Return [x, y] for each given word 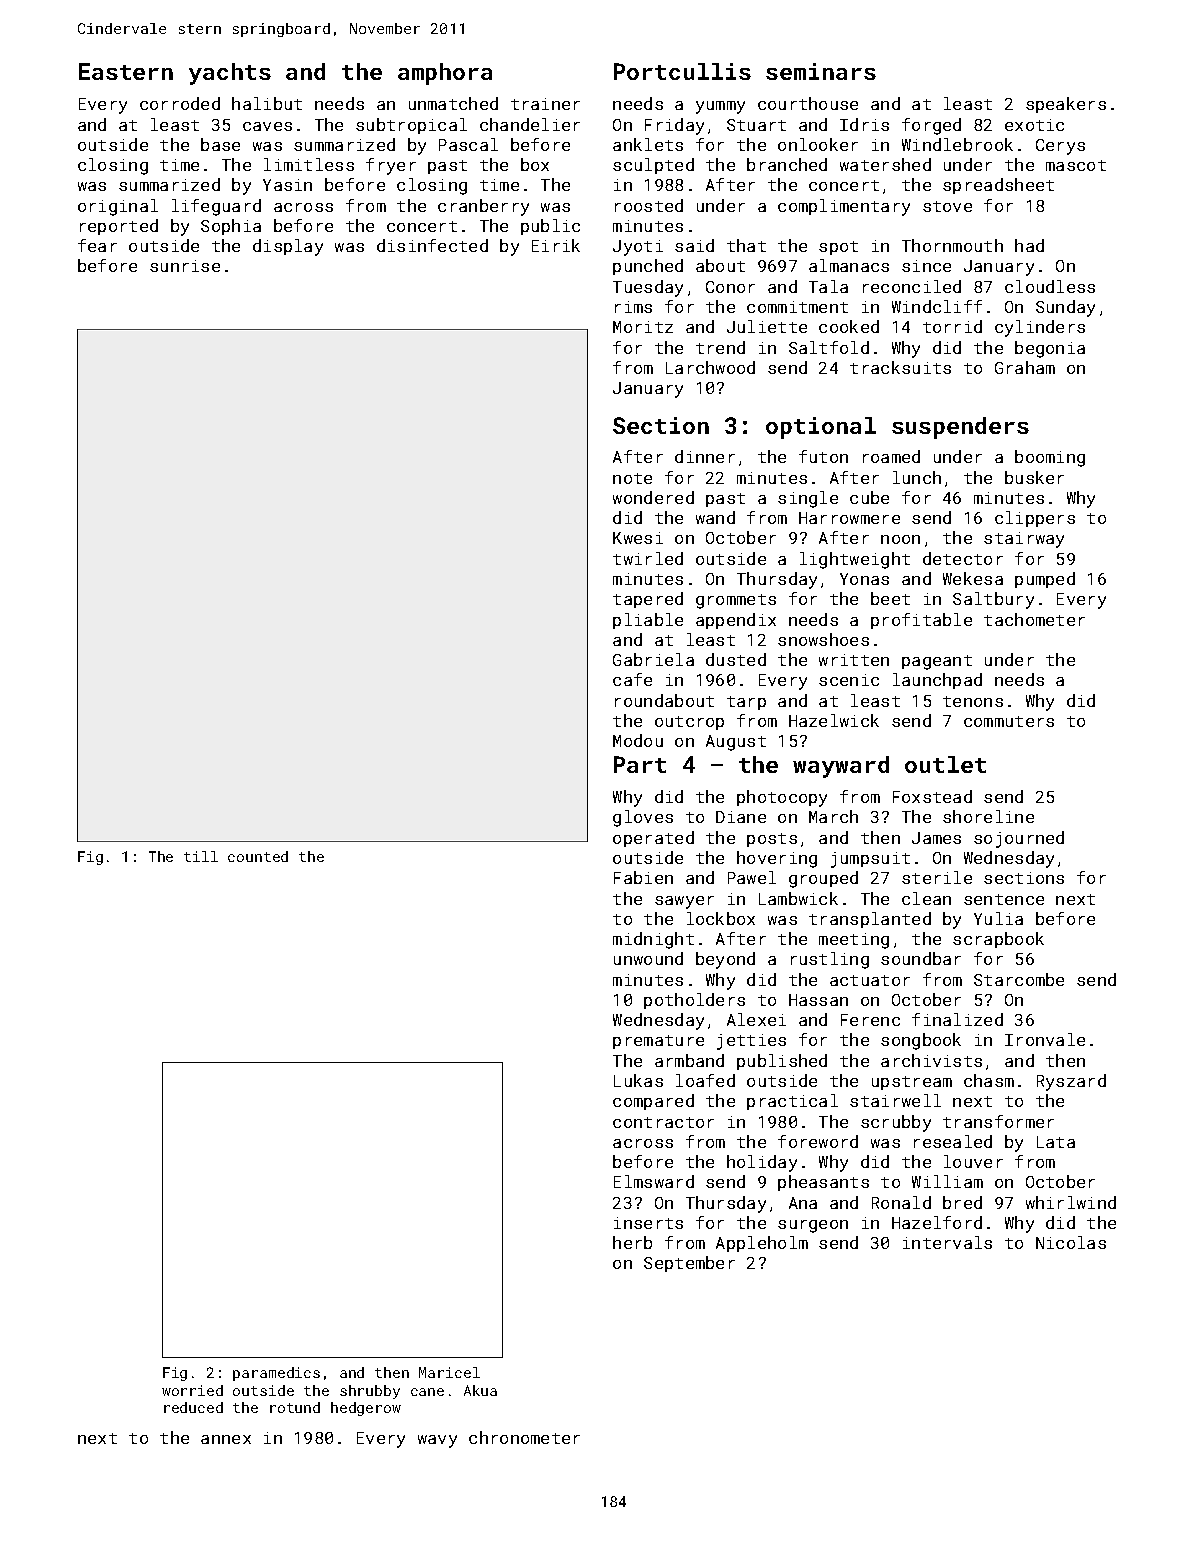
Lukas [638, 1080]
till [201, 856]
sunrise [185, 266]
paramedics [276, 1374]
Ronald [901, 1202]
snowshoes [823, 639]
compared [653, 1102]
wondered [653, 497]
